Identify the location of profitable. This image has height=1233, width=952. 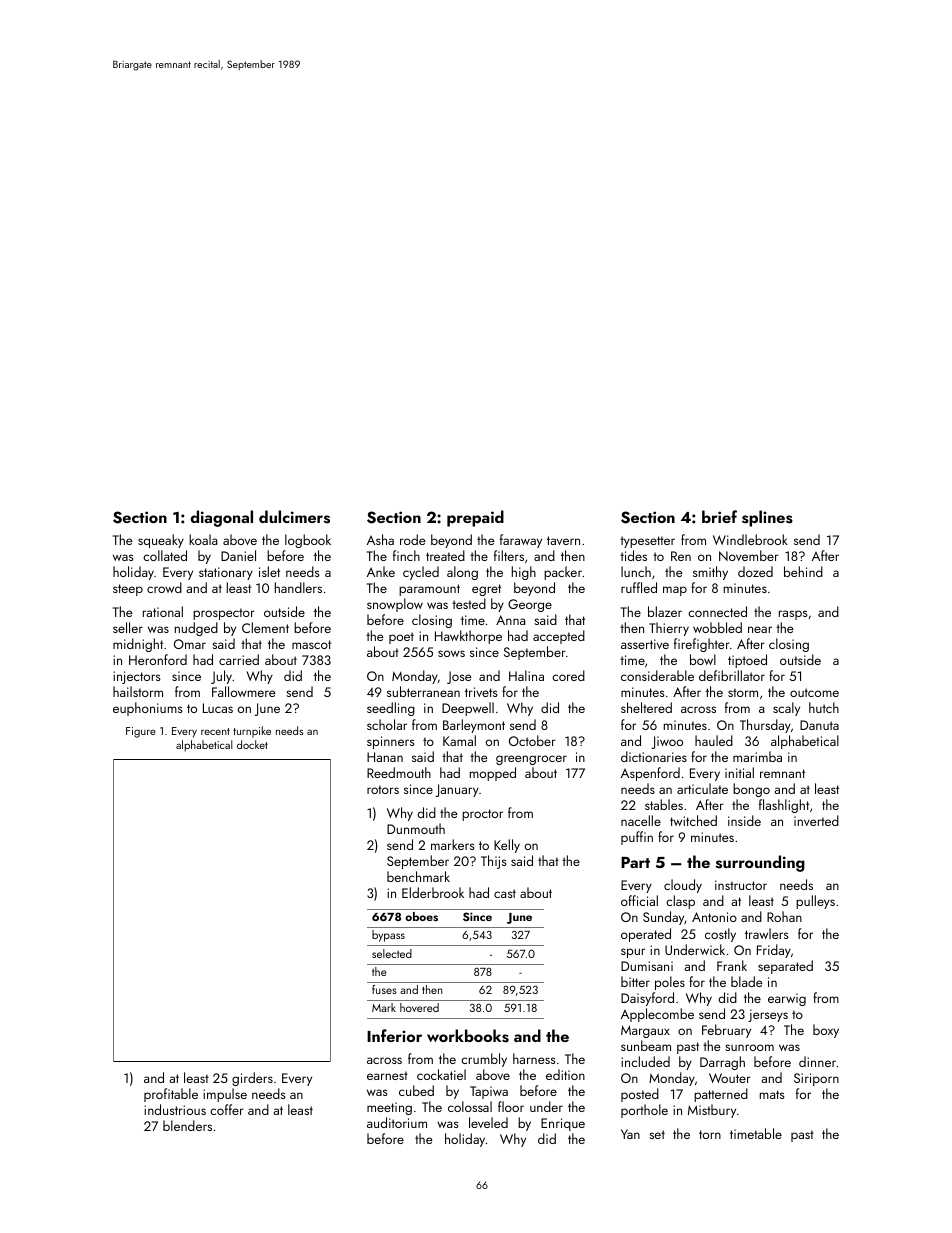
(171, 1095).
